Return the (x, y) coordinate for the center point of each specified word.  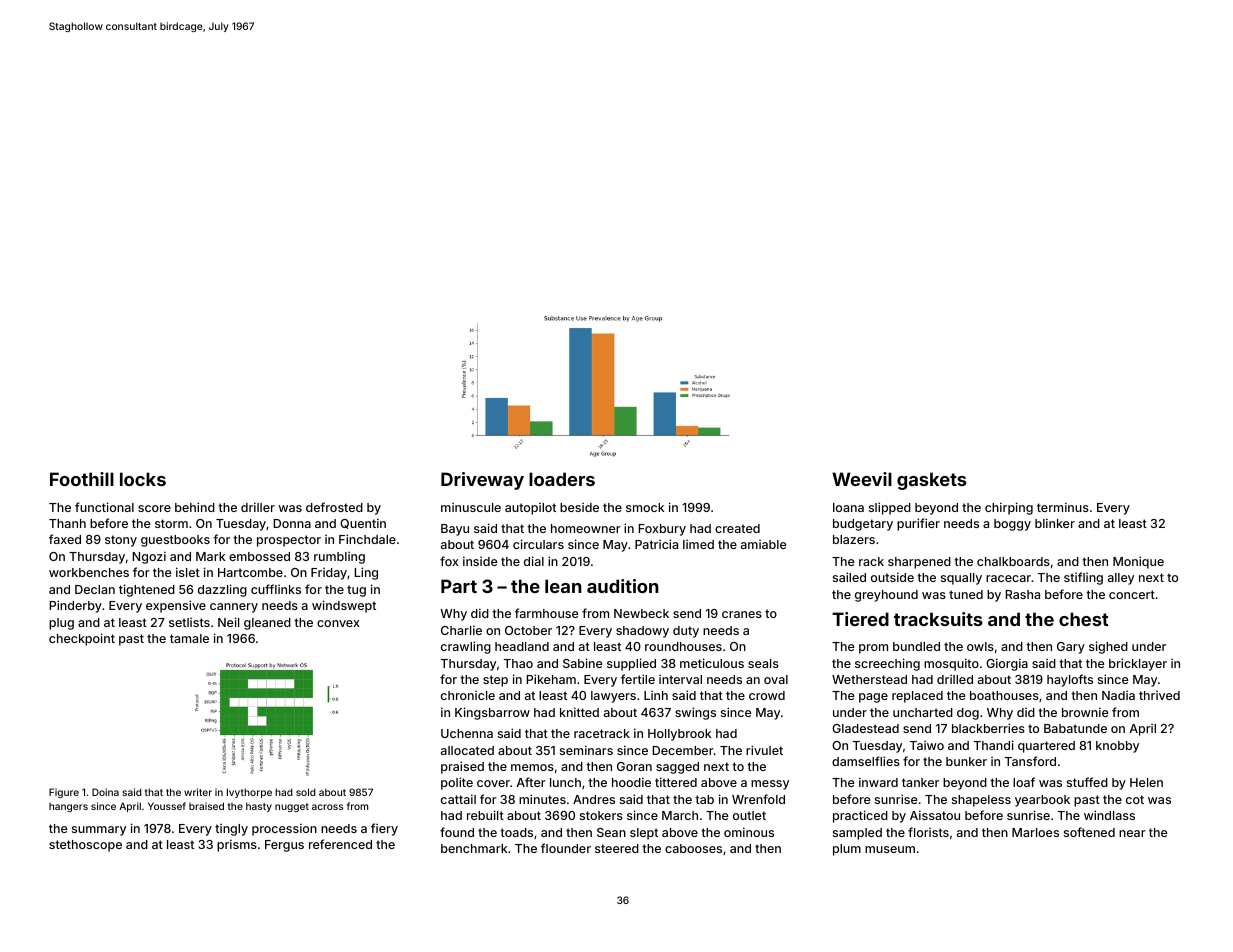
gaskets (932, 481)
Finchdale (367, 539)
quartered (1046, 747)
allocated (467, 750)
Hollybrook (679, 735)
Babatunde (1075, 728)
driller (258, 507)
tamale (189, 638)
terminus (1063, 507)
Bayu (455, 530)
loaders (562, 479)
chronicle (468, 695)
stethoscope (85, 846)
